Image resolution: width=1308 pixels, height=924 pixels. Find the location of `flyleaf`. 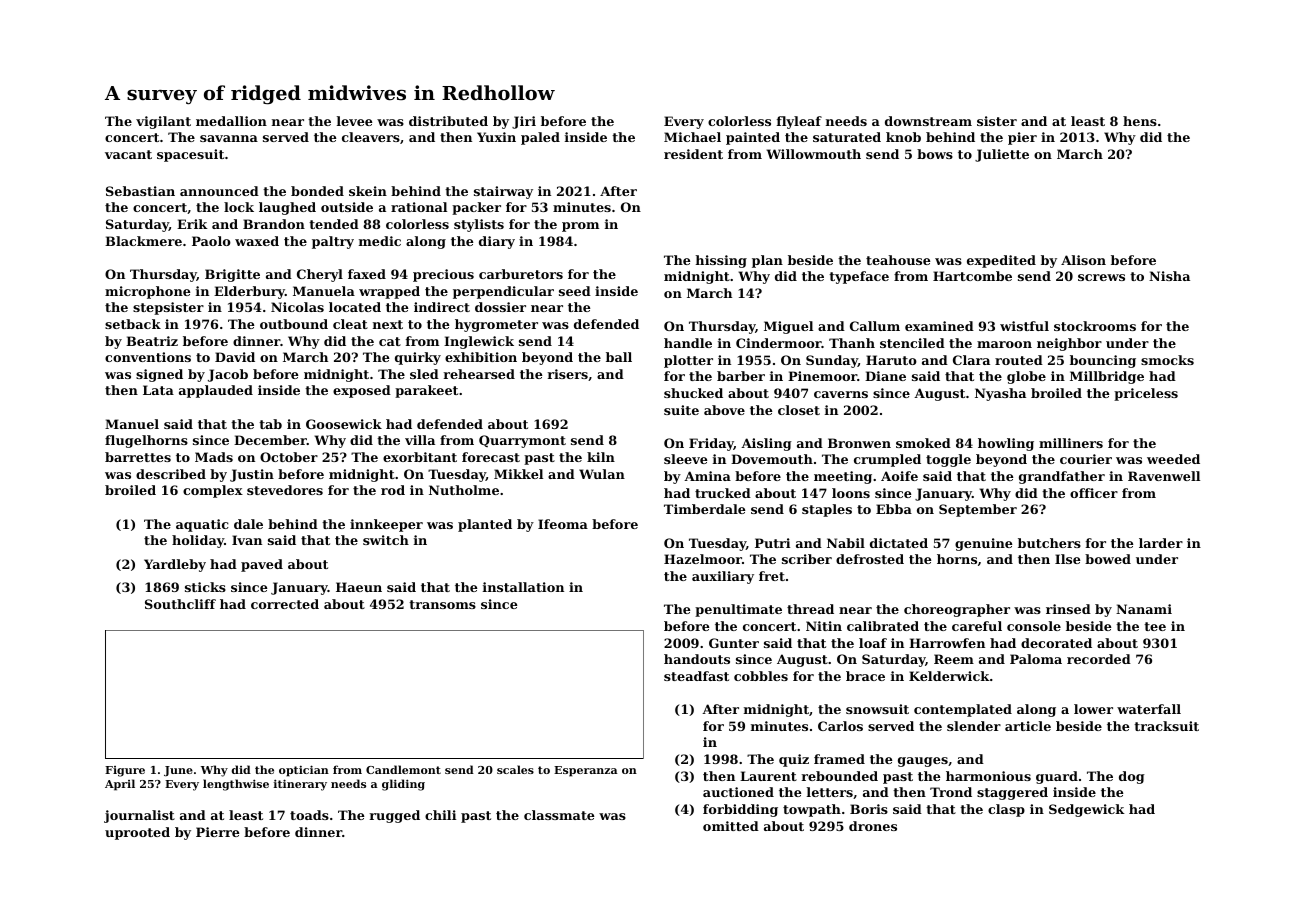

flyleaf is located at coordinates (799, 122).
